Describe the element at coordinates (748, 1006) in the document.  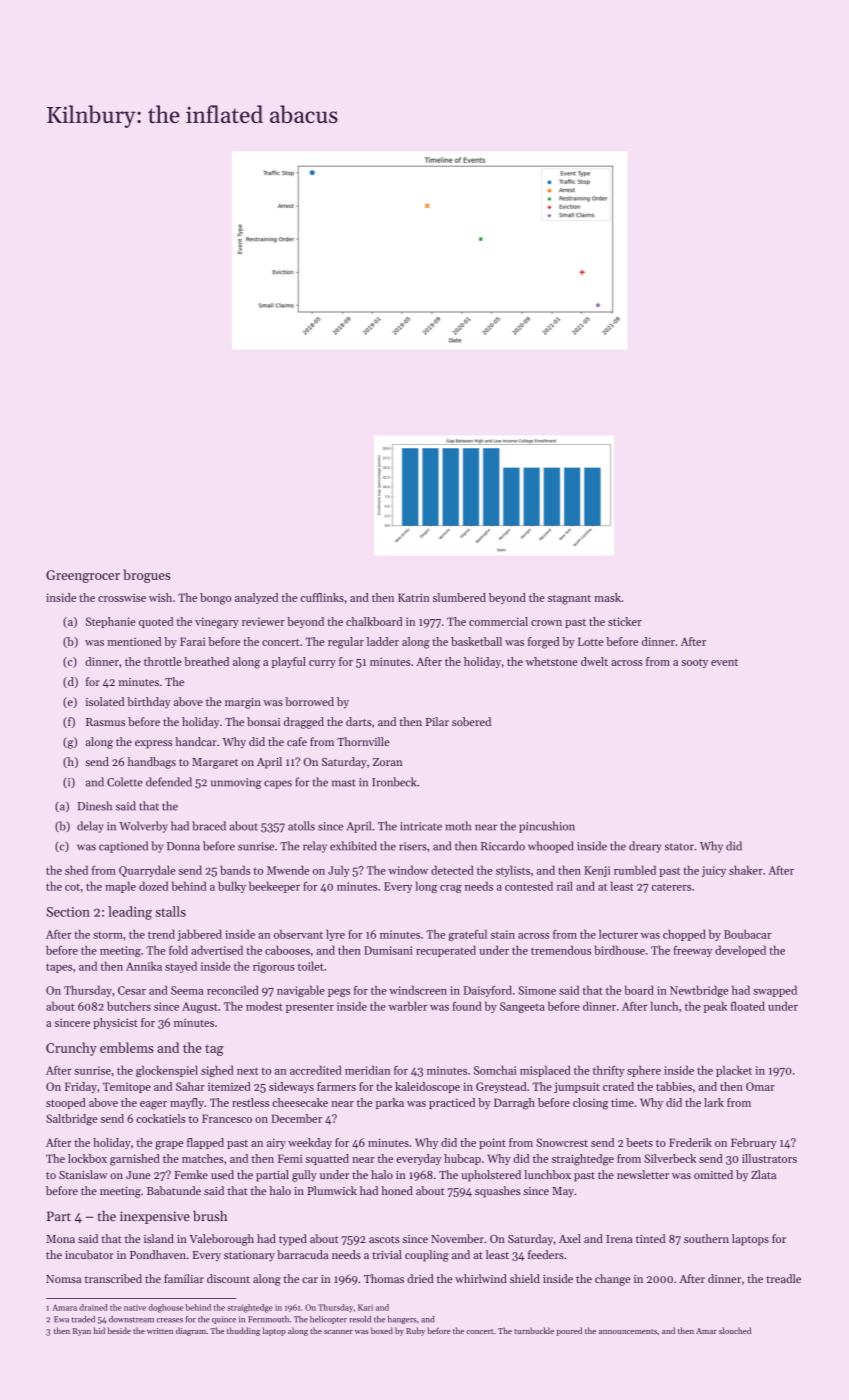
I see `floated` at that location.
